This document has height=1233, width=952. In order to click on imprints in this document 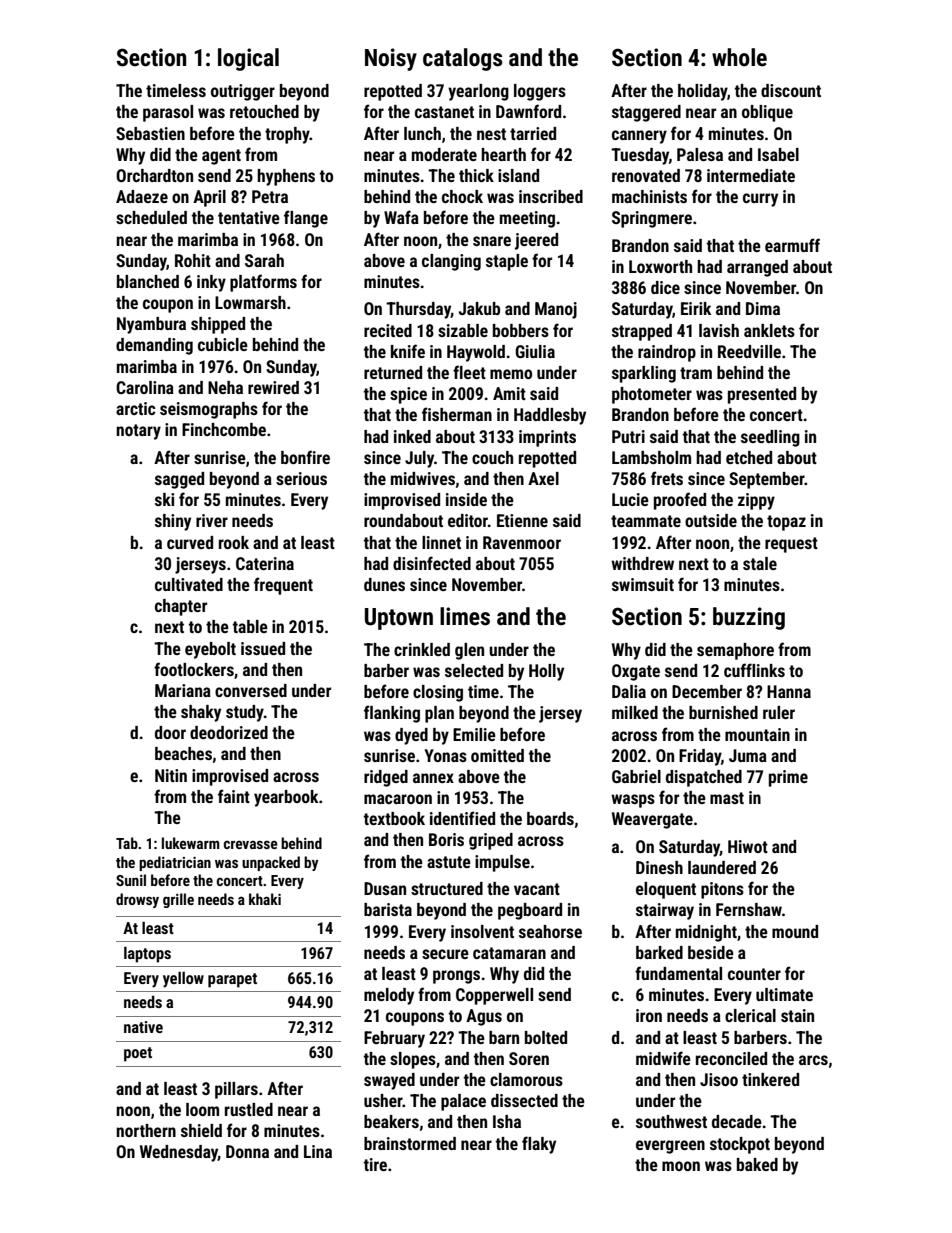, I will do `click(547, 438)`.
